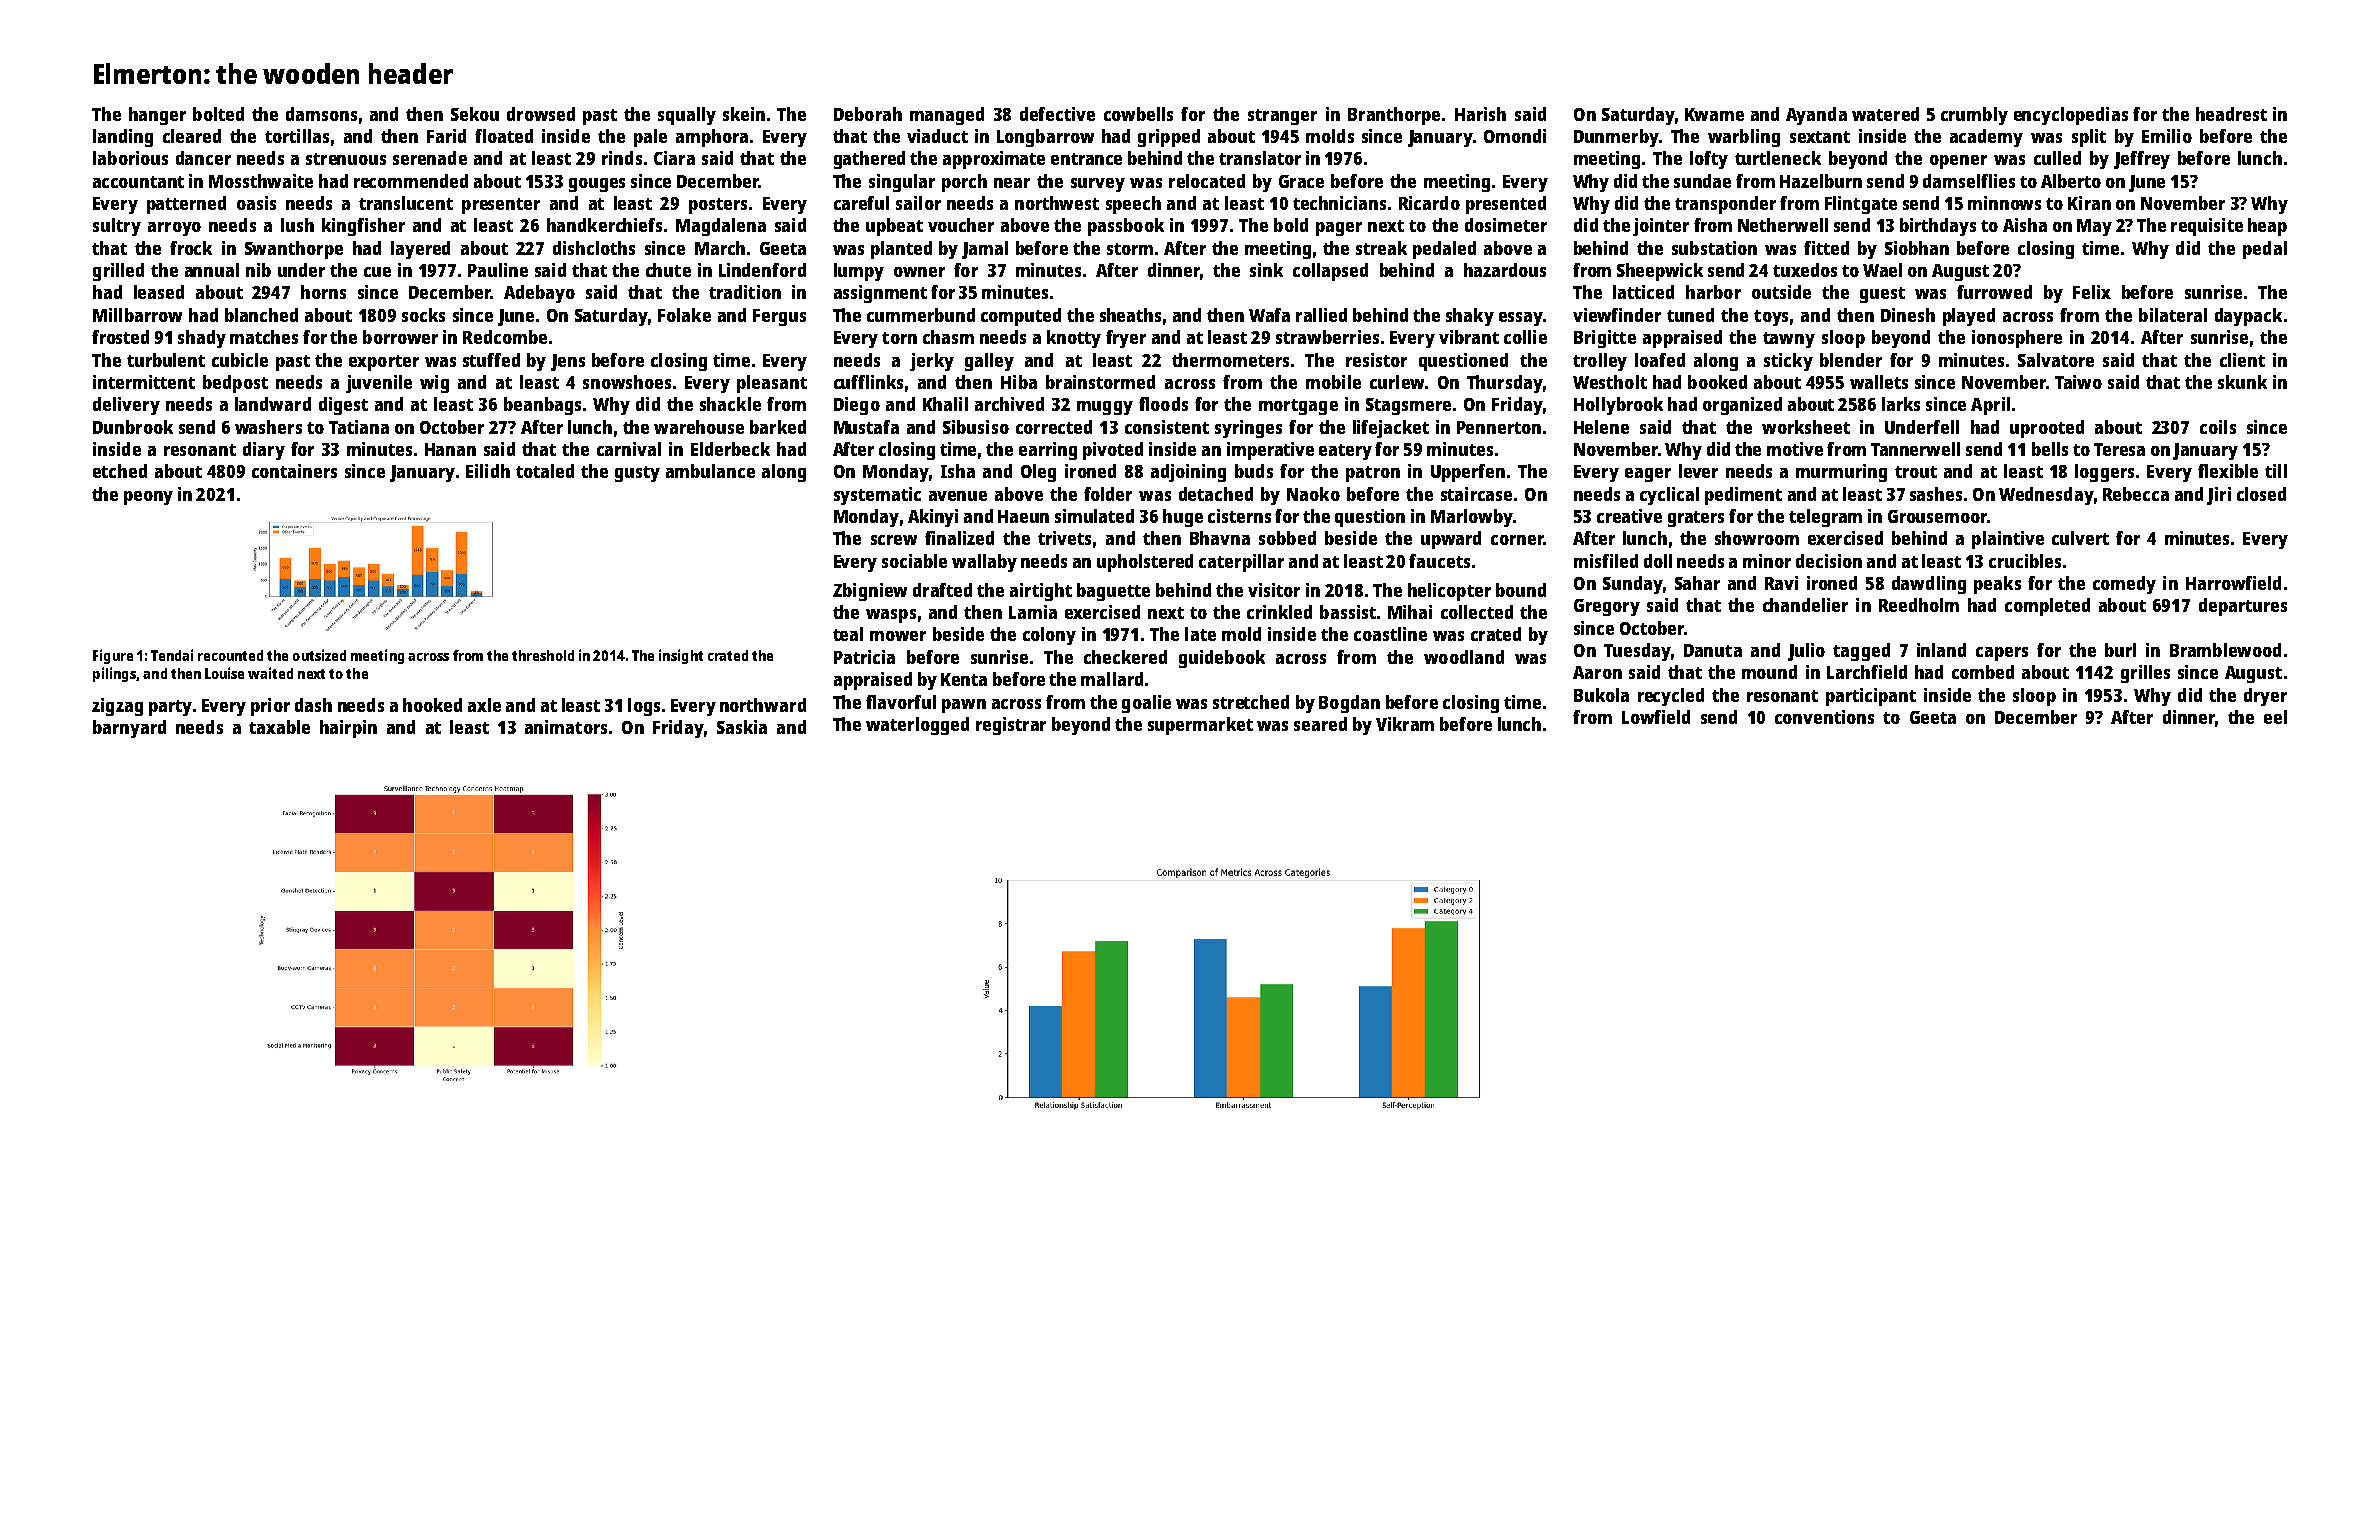 The width and height of the screenshot is (2380, 1540). I want to click on staircase, so click(1476, 494).
